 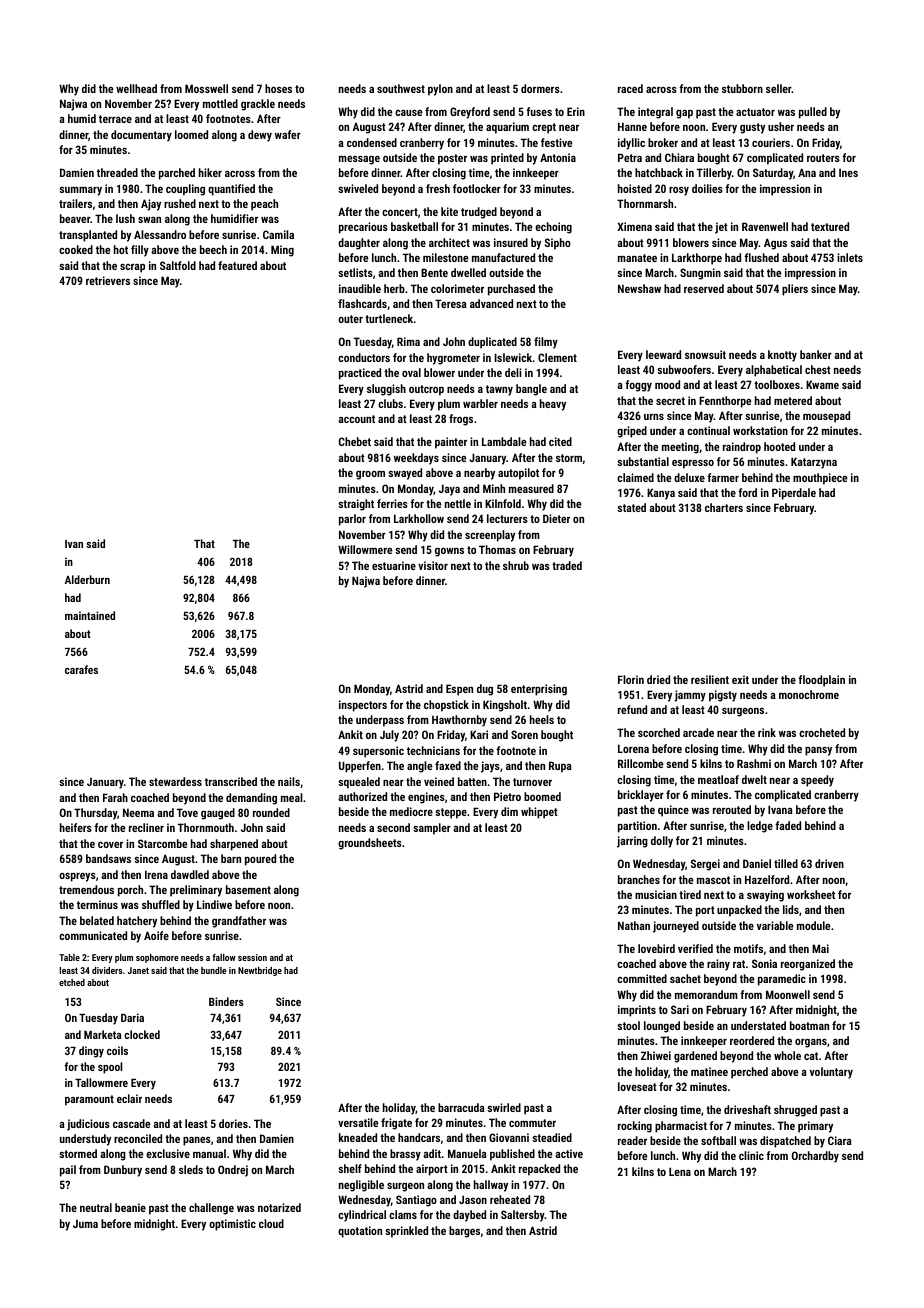 What do you see at coordinates (830, 226) in the screenshot?
I see `textured` at bounding box center [830, 226].
